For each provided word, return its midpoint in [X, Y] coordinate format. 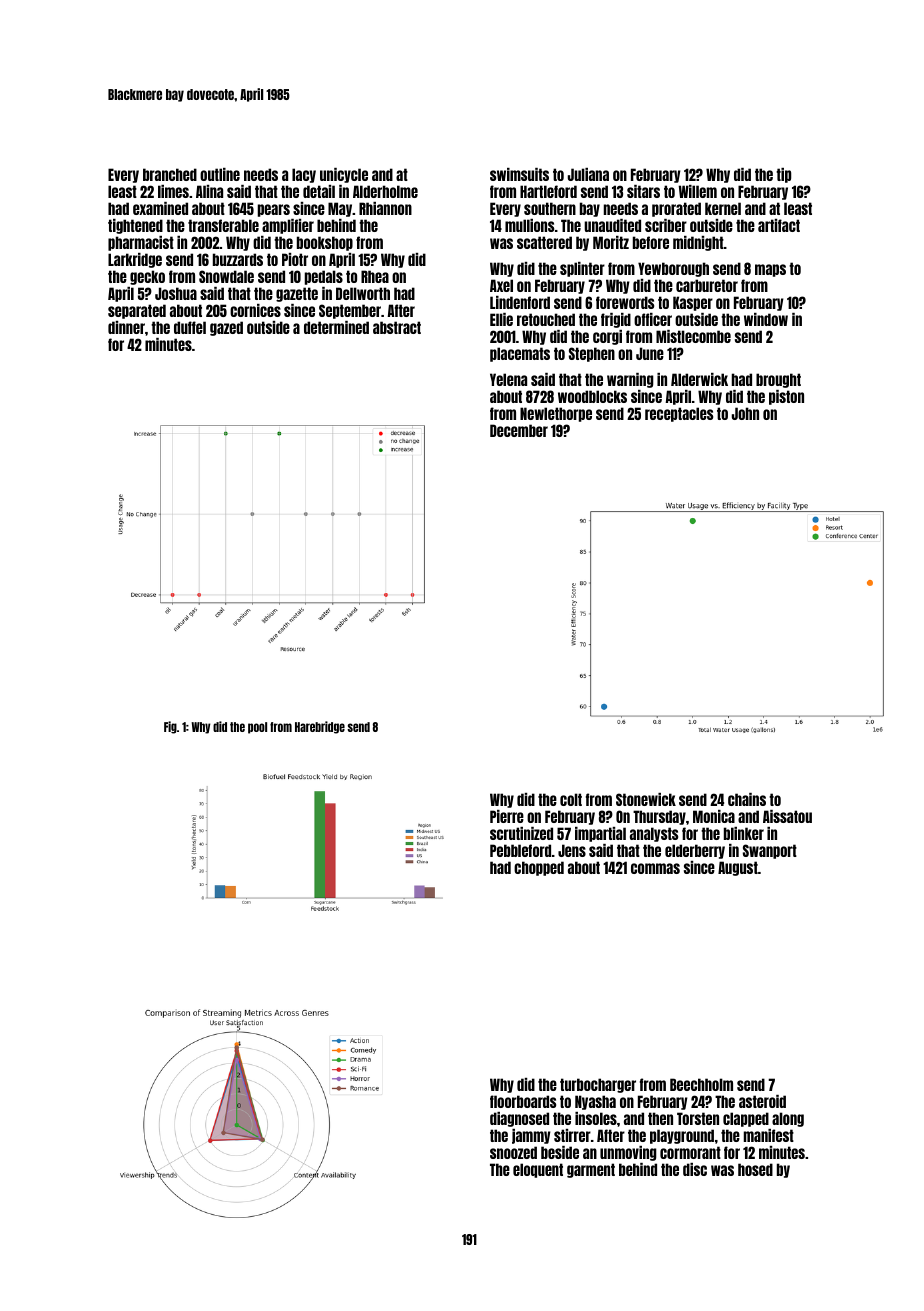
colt [571, 799]
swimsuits [519, 174]
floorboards [523, 1101]
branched [170, 174]
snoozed [513, 1152]
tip [783, 175]
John [745, 413]
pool [257, 728]
